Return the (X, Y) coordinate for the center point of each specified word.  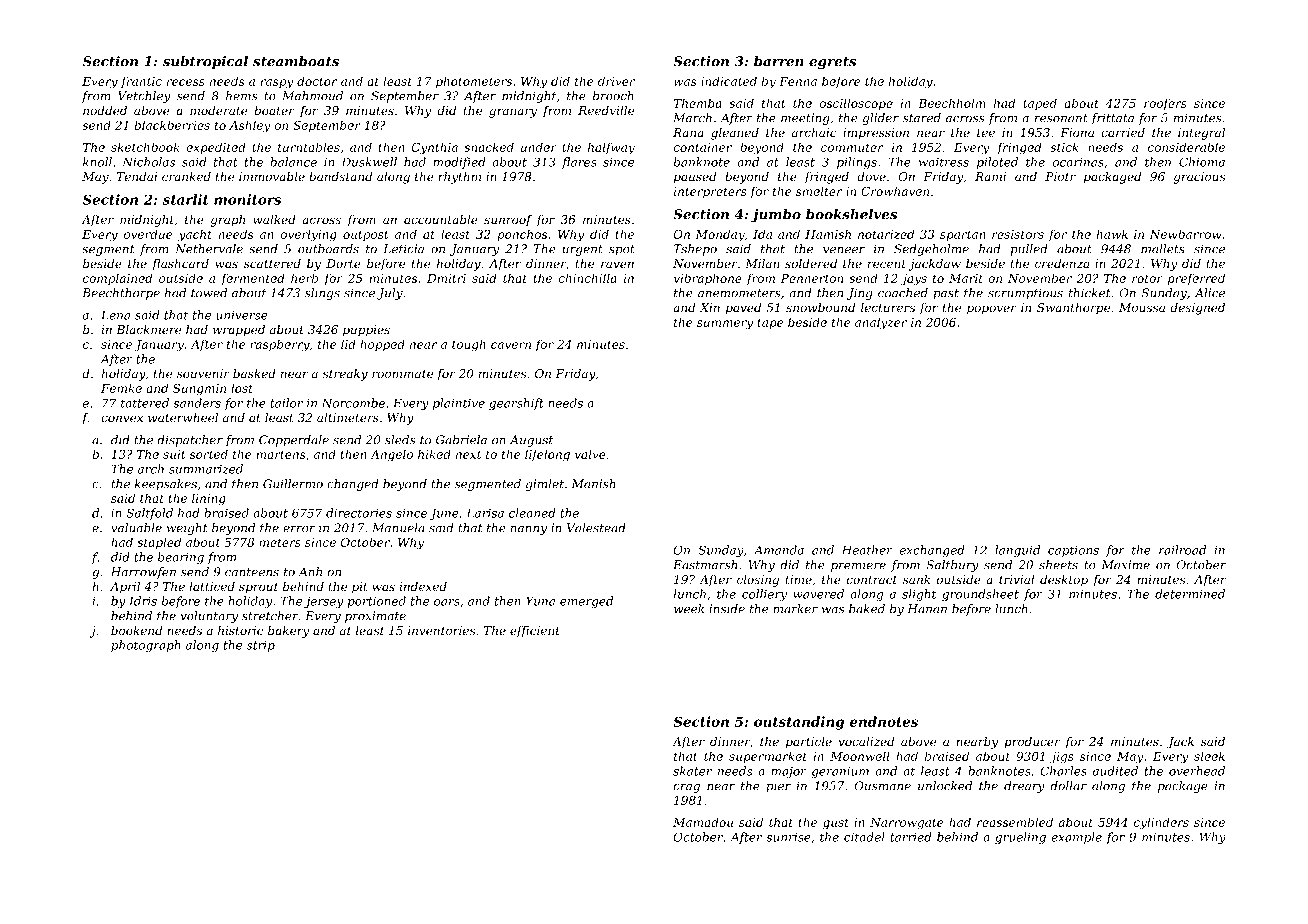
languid (1017, 551)
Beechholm (952, 103)
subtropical (205, 62)
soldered (811, 263)
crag (686, 788)
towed (209, 293)
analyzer (881, 323)
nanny (528, 530)
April (125, 588)
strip (261, 646)
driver (616, 81)
